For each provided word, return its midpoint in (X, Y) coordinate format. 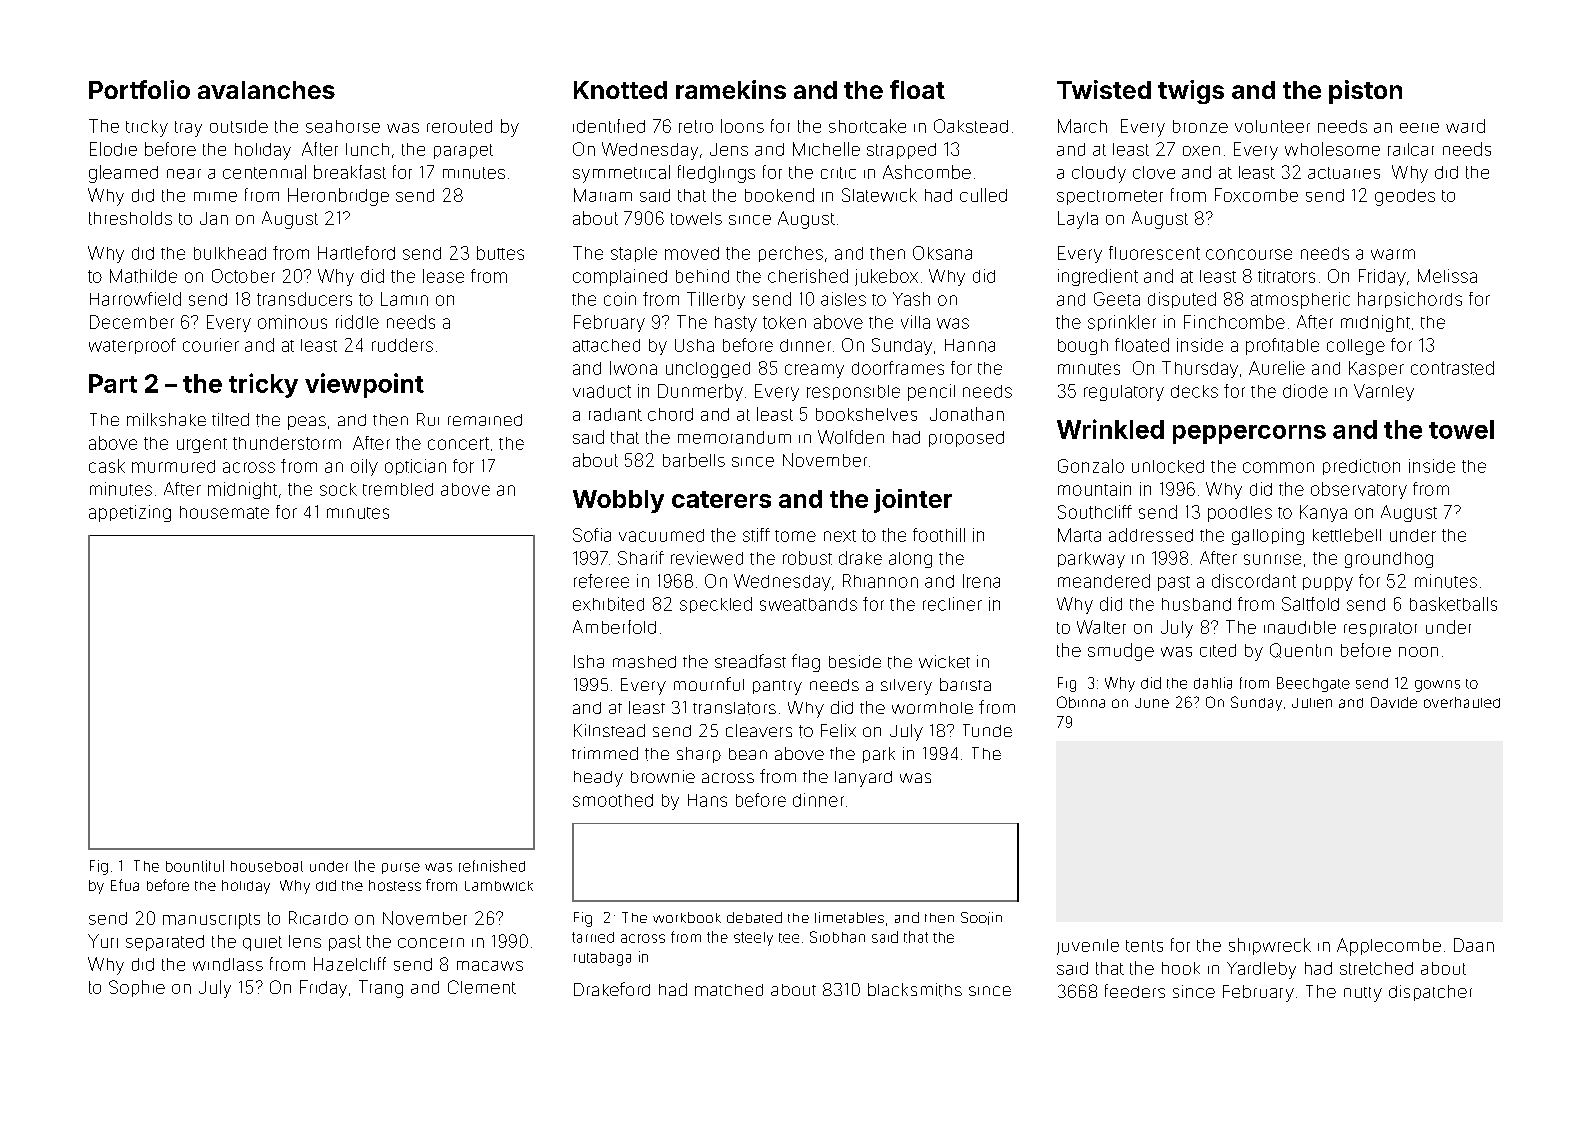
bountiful (195, 866)
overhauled (1462, 702)
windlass (228, 964)
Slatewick (879, 195)
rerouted (459, 126)
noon (1418, 652)
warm (1393, 254)
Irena (981, 581)
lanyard (863, 779)
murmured (173, 466)
